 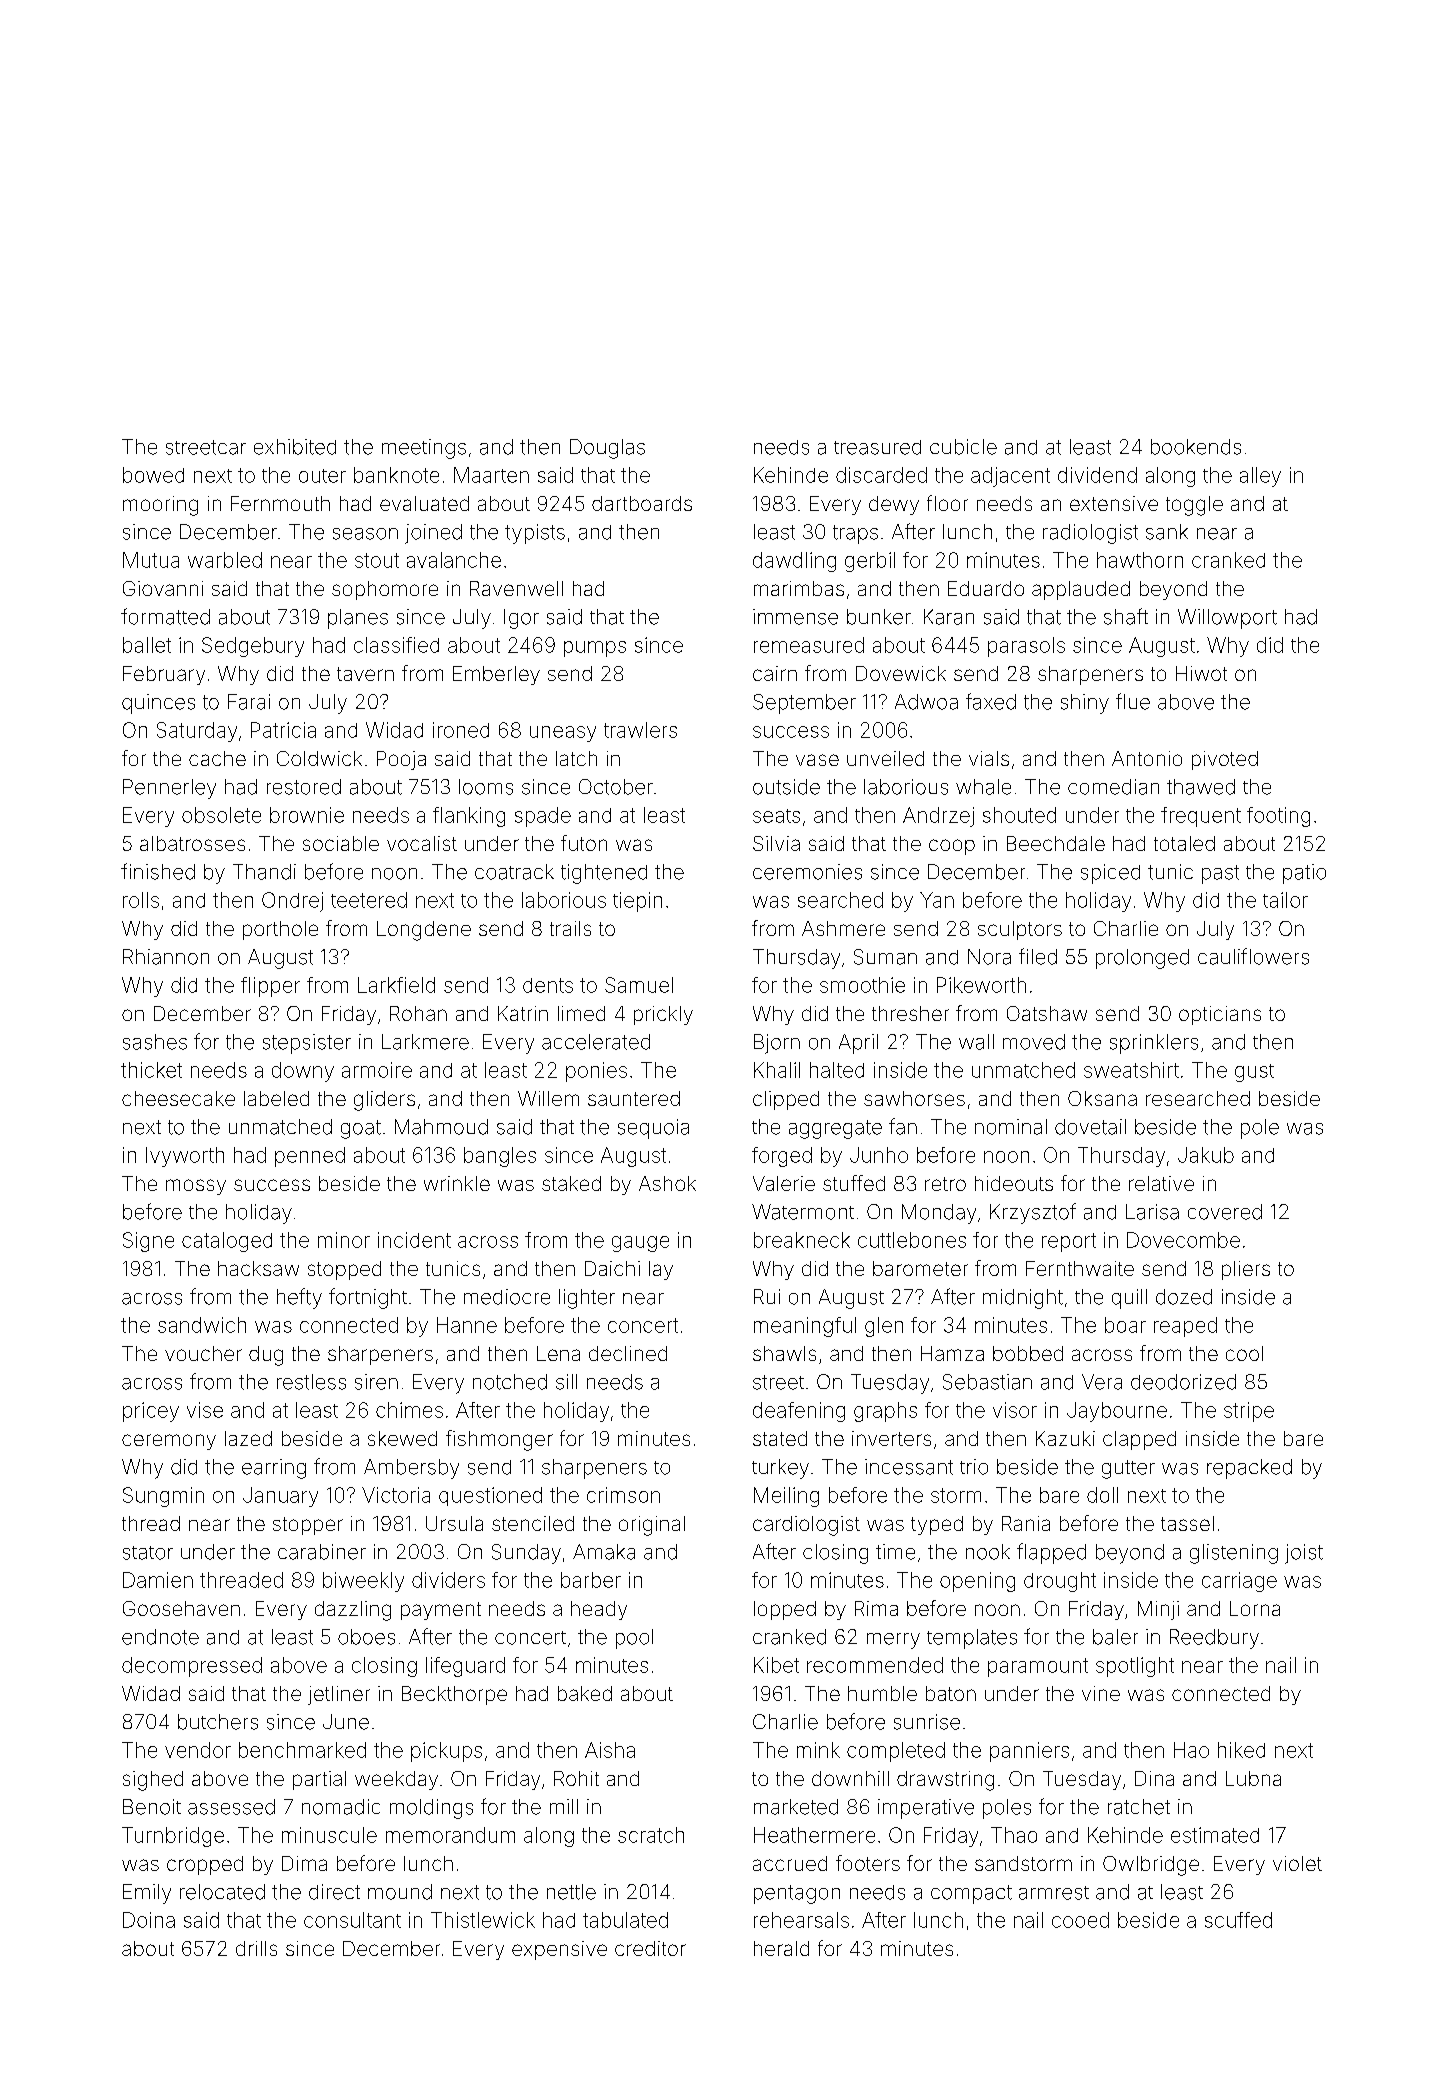 I want to click on vocalist, so click(x=422, y=843).
